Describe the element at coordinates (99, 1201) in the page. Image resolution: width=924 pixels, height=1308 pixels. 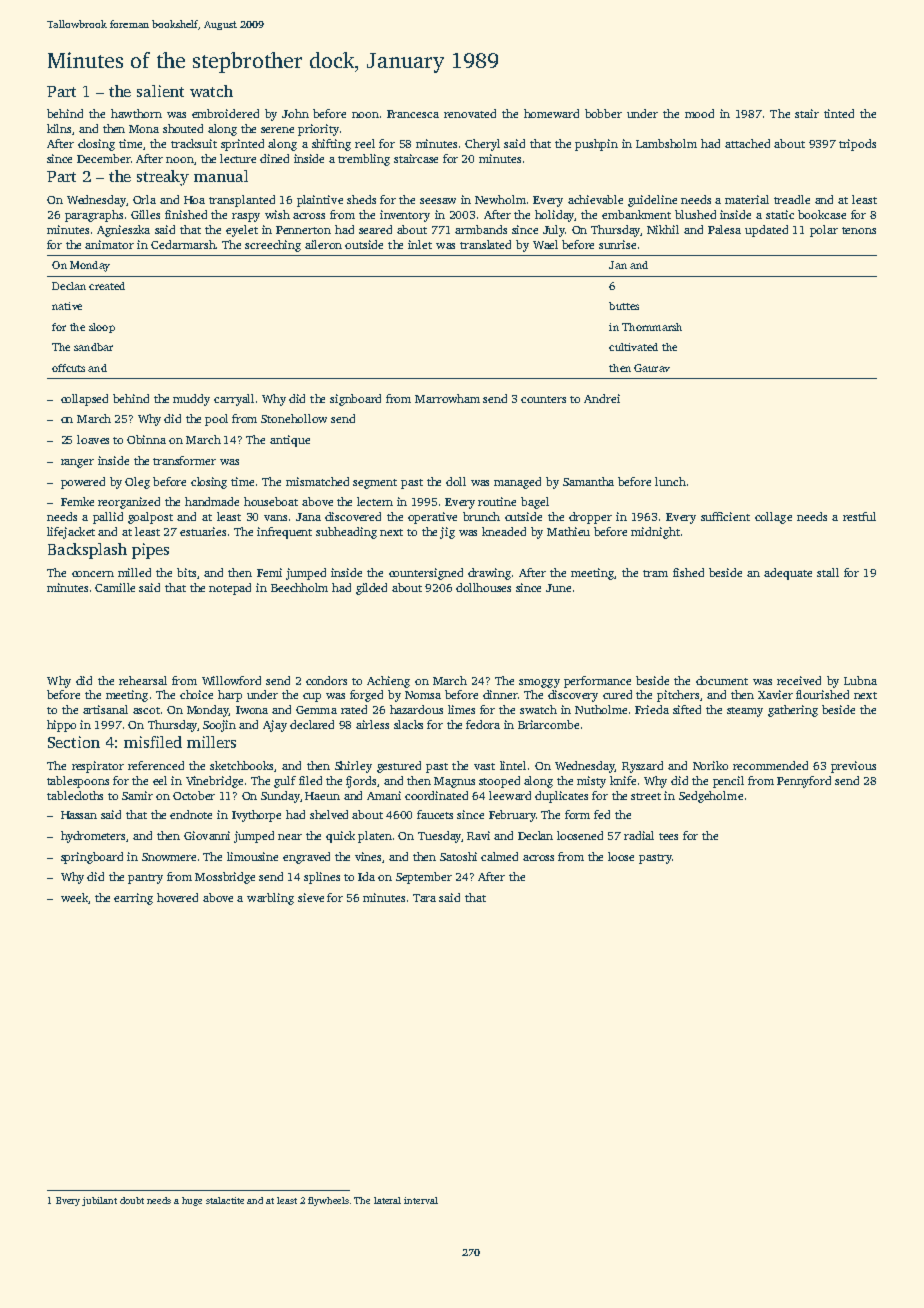
I see `jubilant` at that location.
